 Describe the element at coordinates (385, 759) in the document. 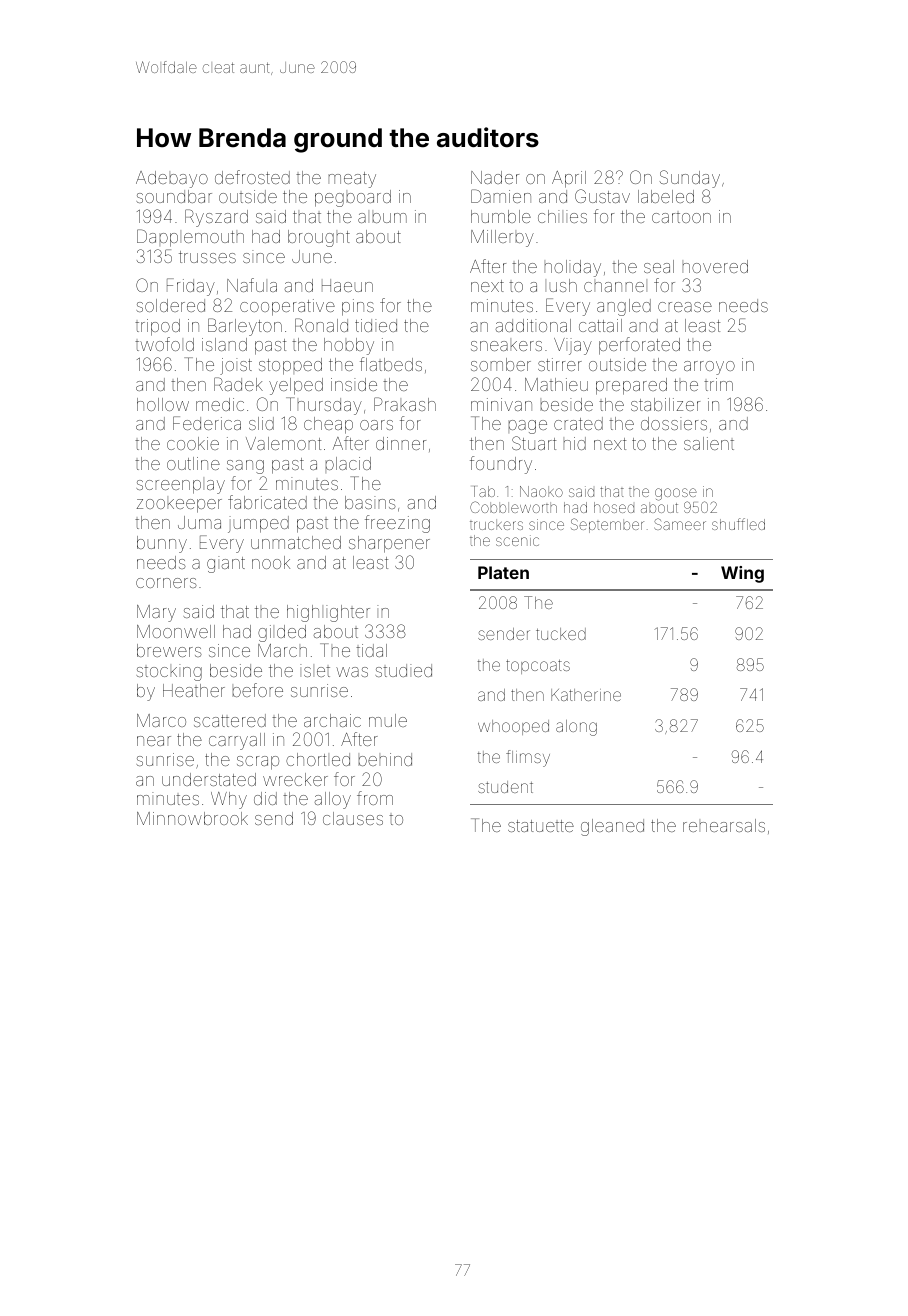

I see `behind` at that location.
